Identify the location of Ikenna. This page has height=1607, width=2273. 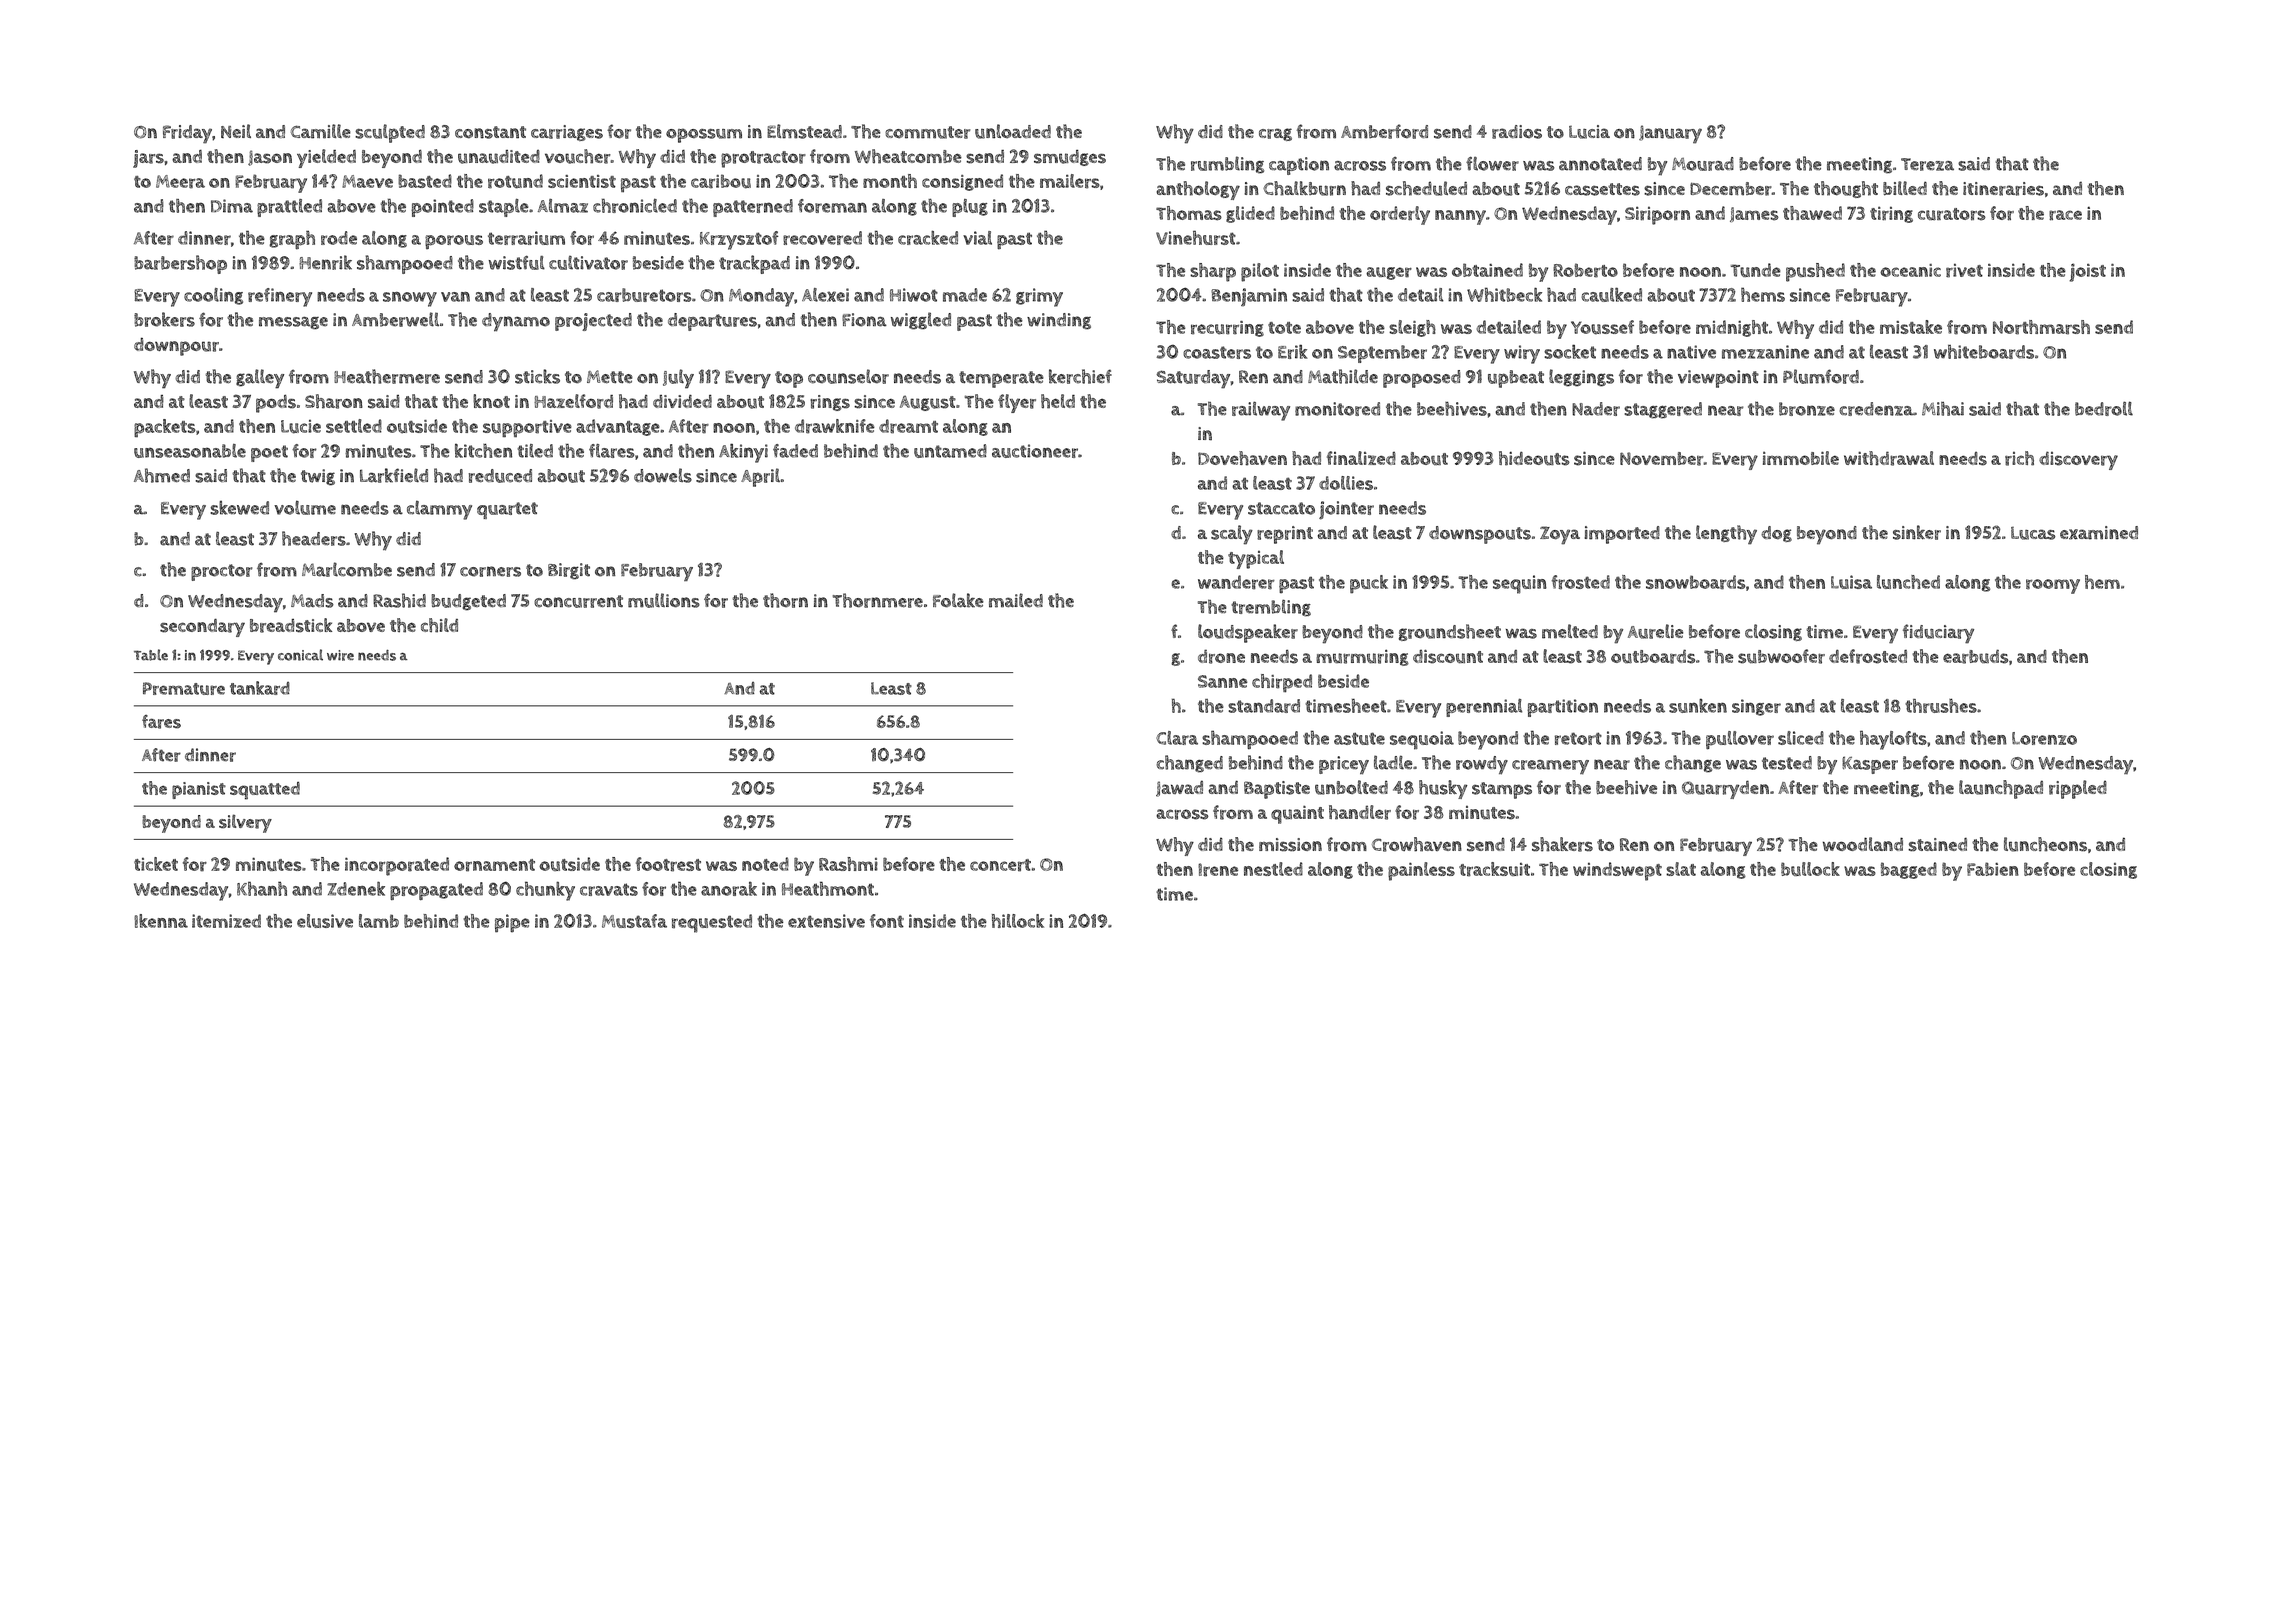
(161, 921).
